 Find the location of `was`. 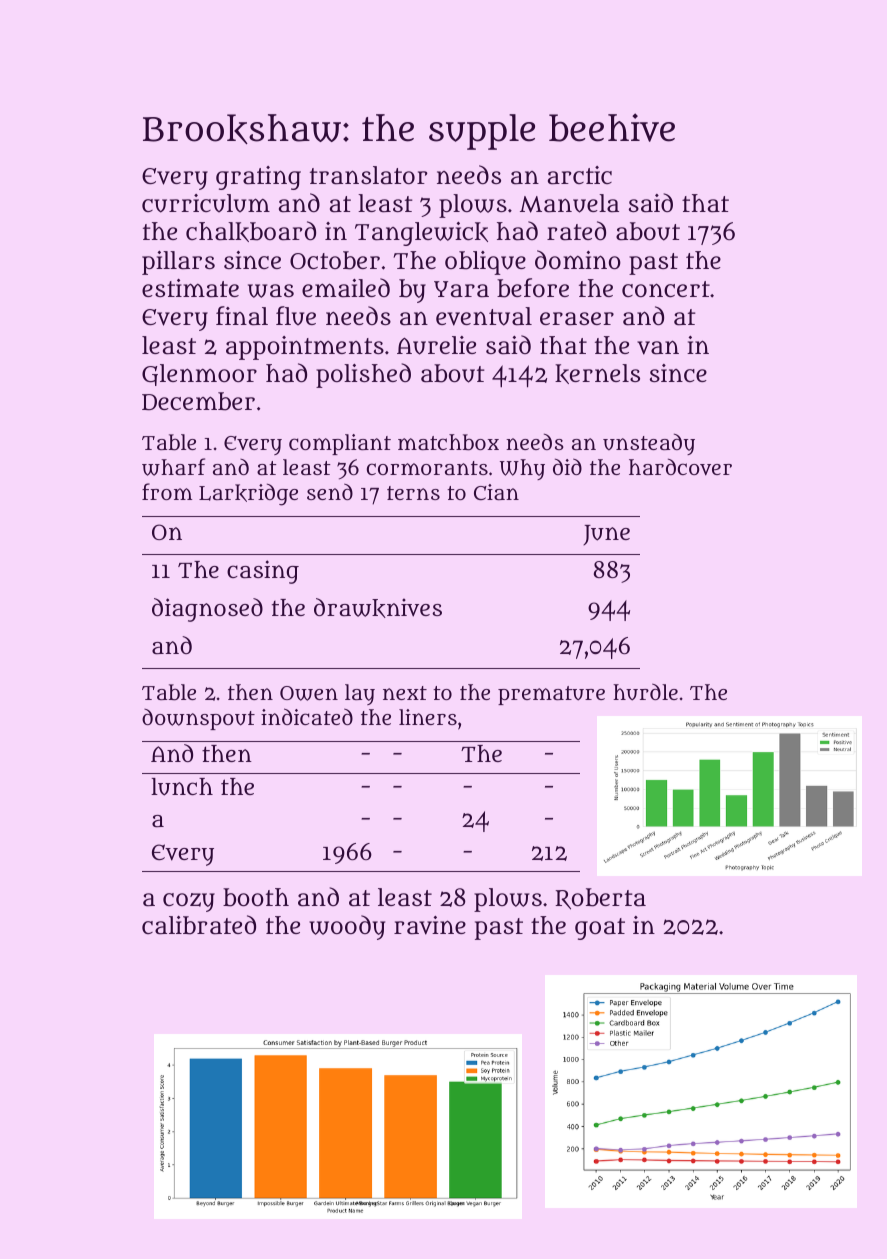

was is located at coordinates (271, 291).
